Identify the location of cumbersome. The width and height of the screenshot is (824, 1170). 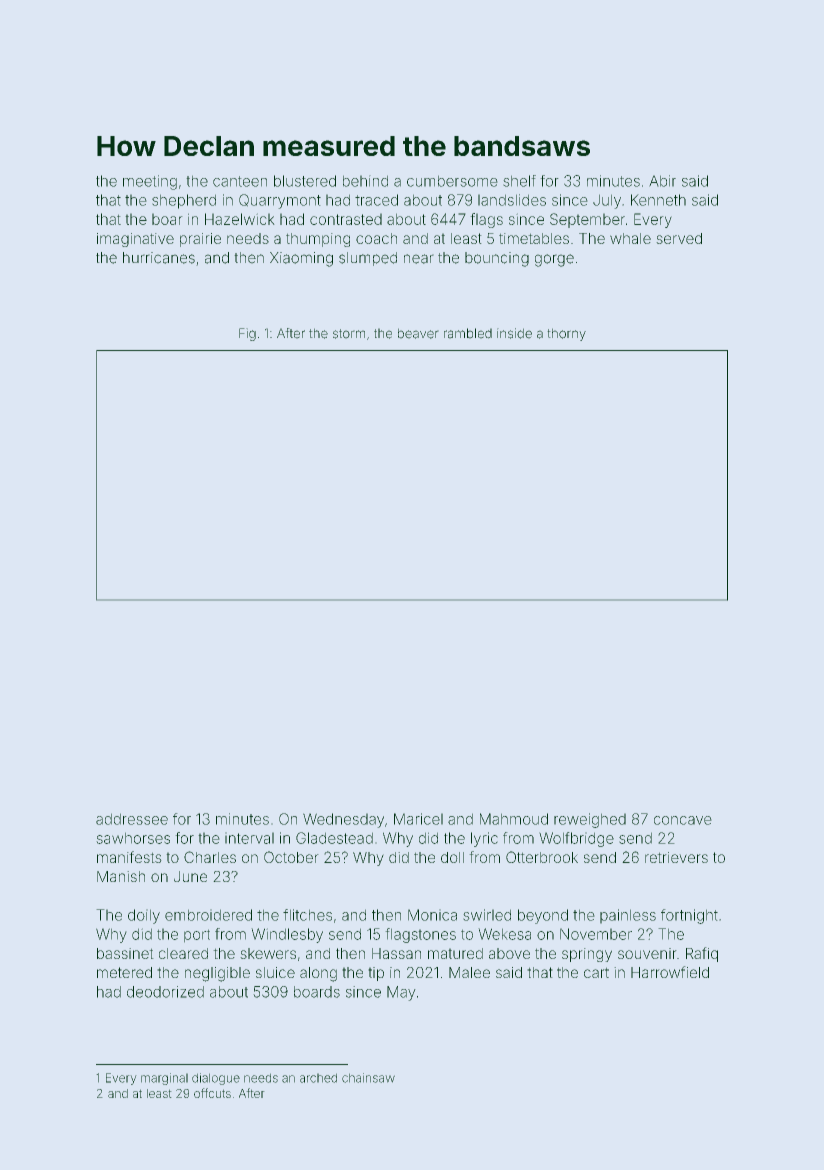
(452, 181).
